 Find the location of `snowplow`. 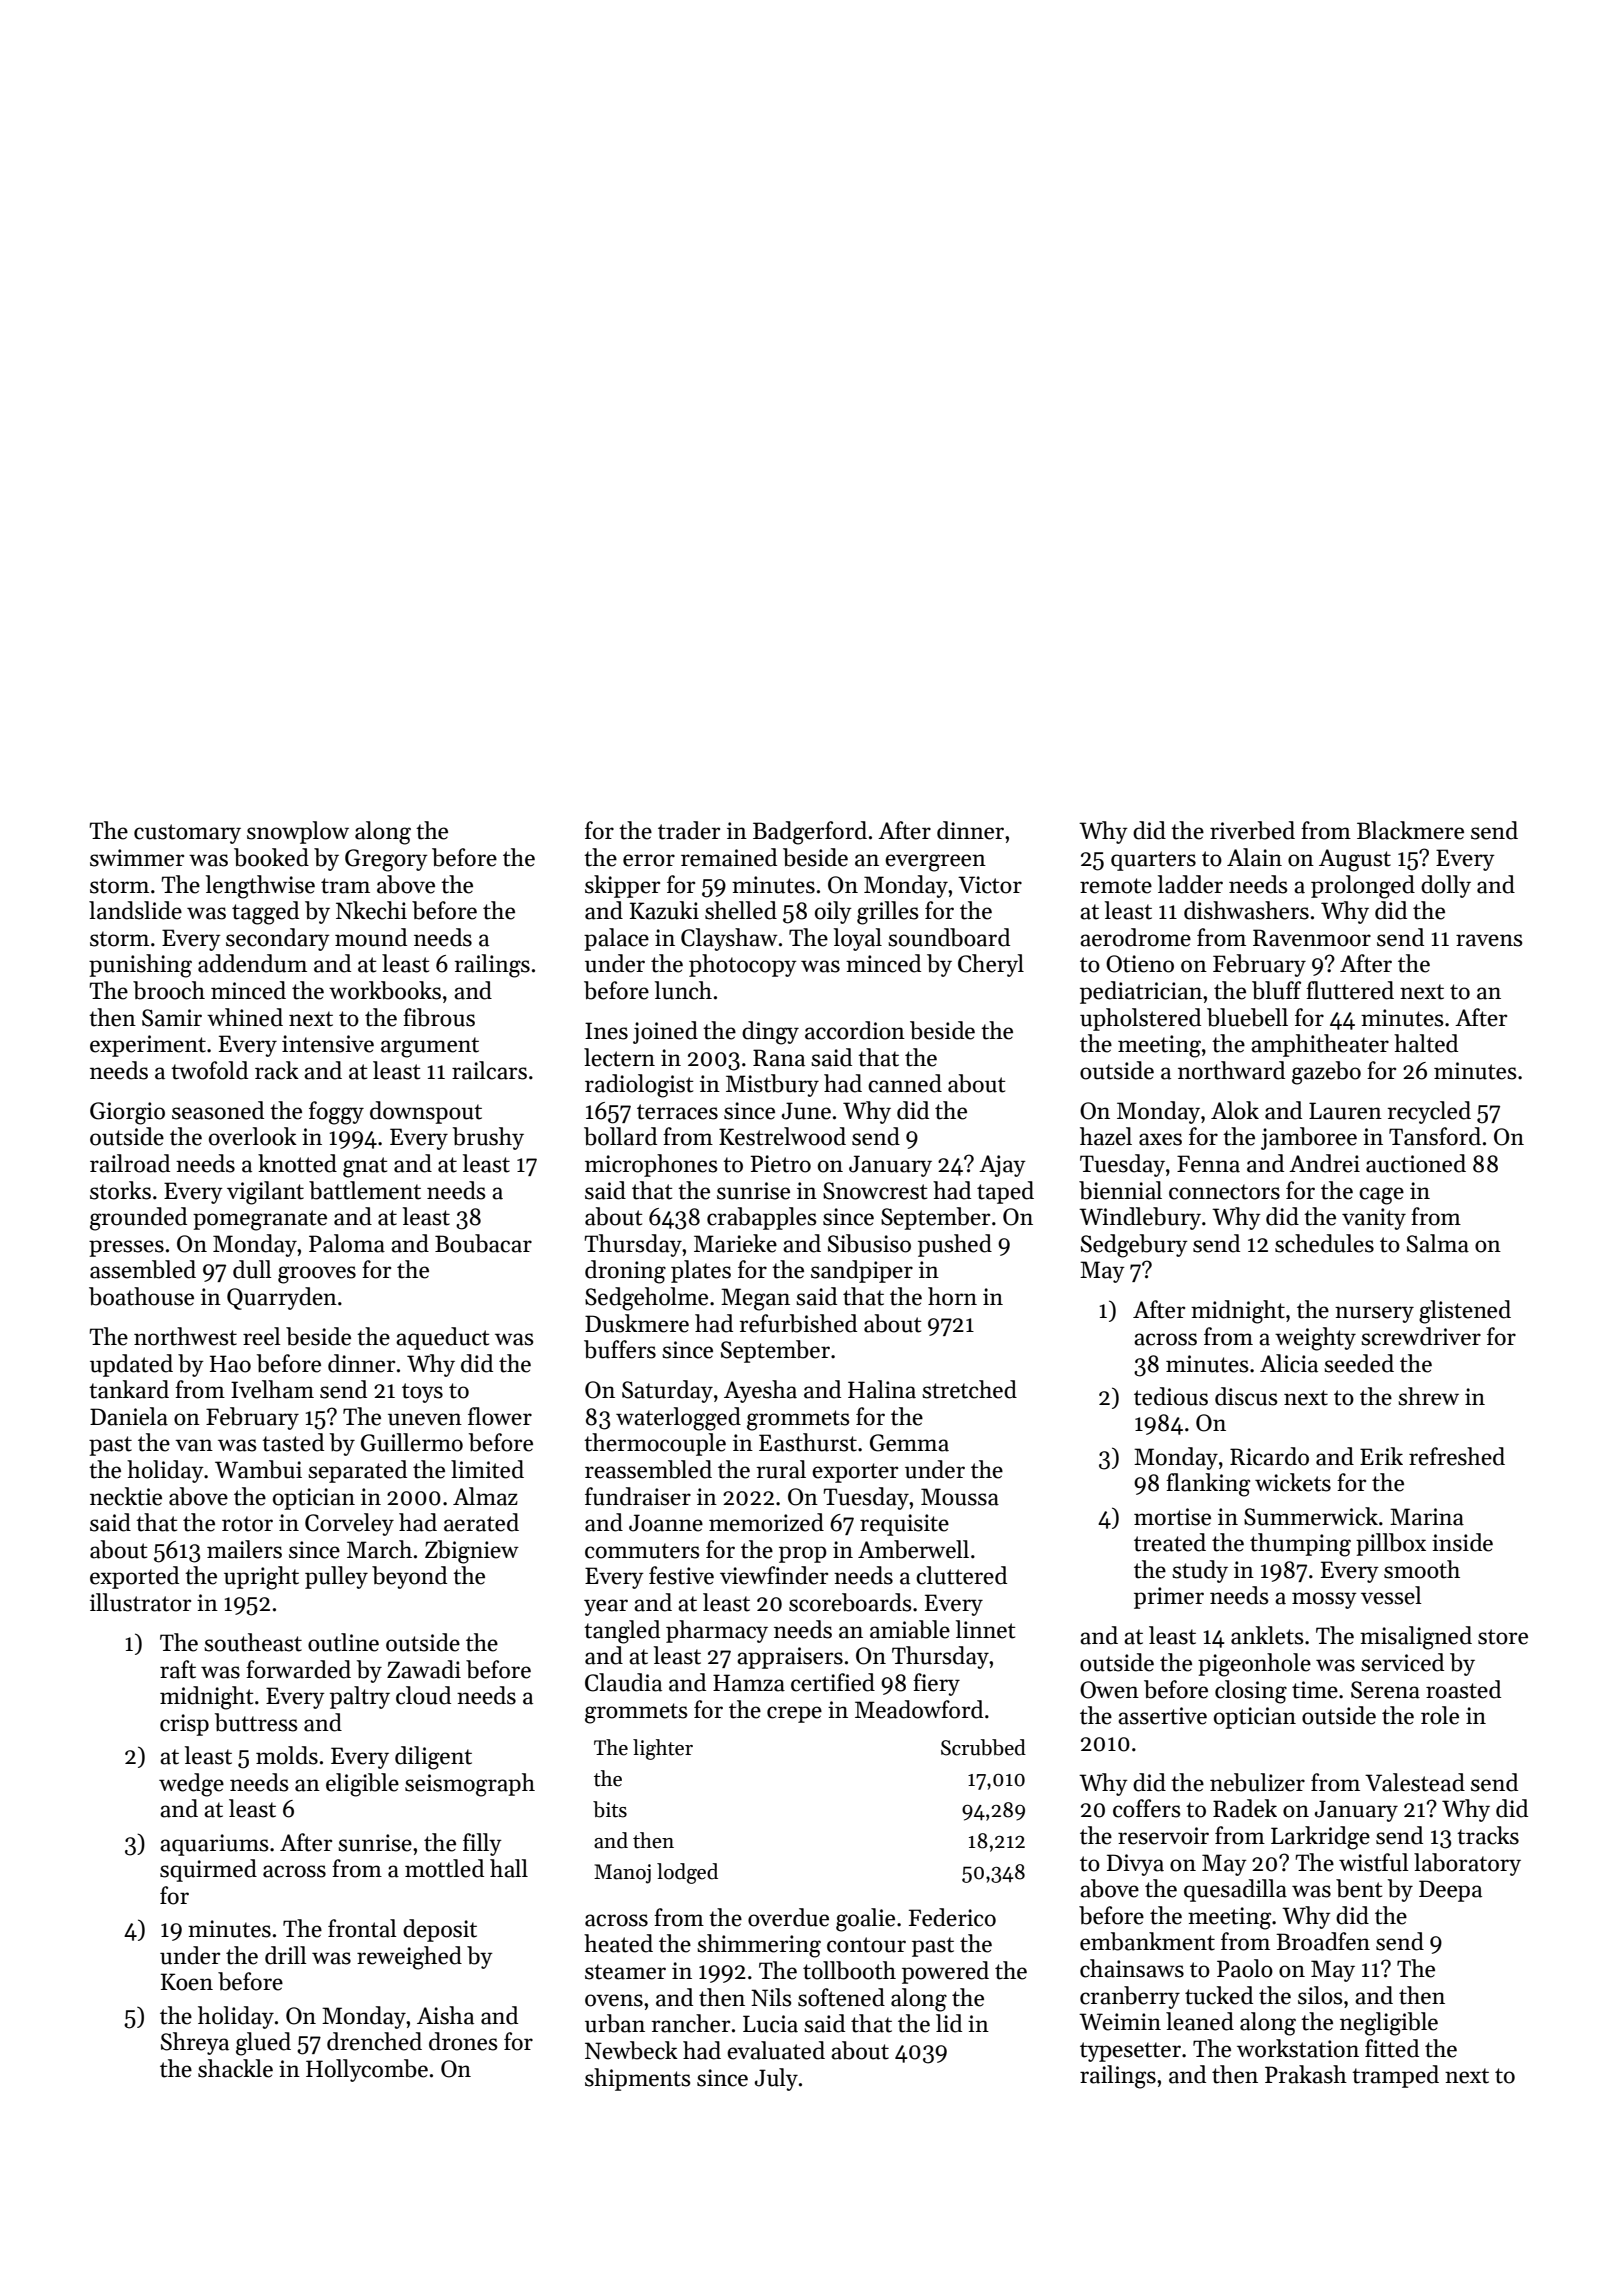

snowplow is located at coordinates (298, 832).
